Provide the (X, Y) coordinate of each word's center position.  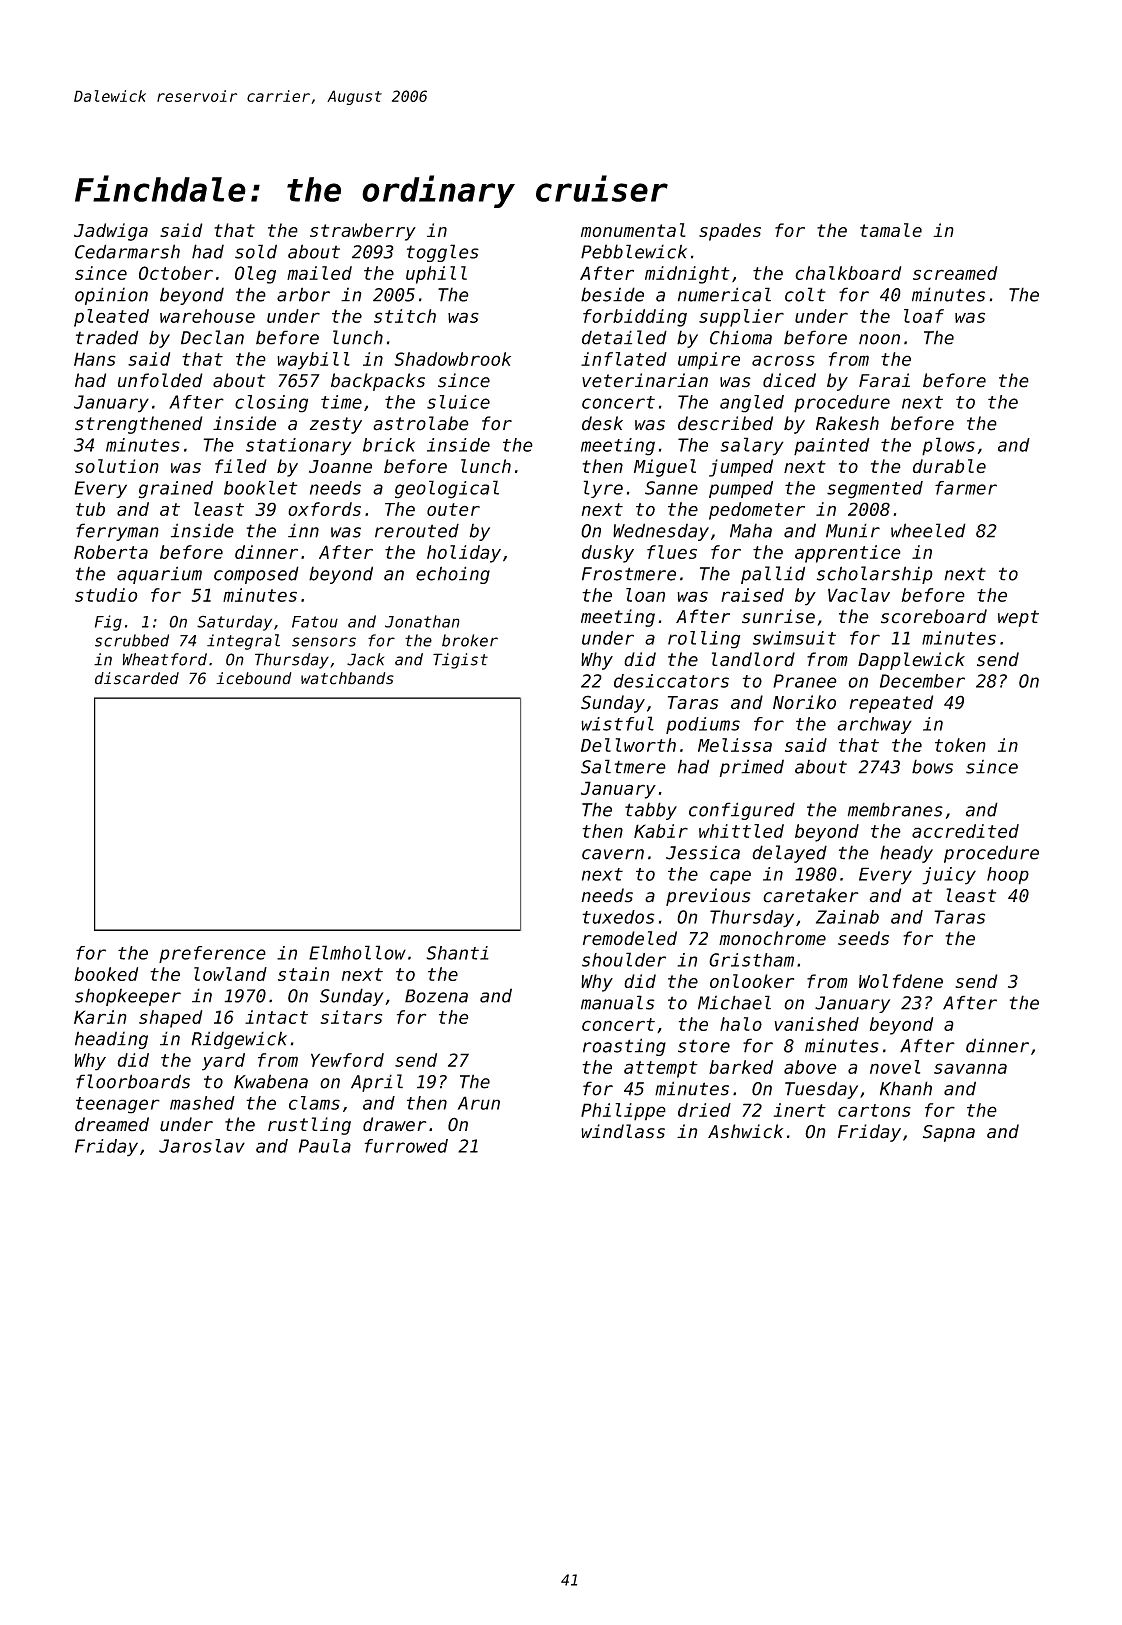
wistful (617, 723)
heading (111, 1040)
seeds (863, 938)
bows (932, 766)
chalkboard (848, 273)
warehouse (207, 316)
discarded (137, 678)
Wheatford (164, 659)
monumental (633, 230)
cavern (613, 854)
